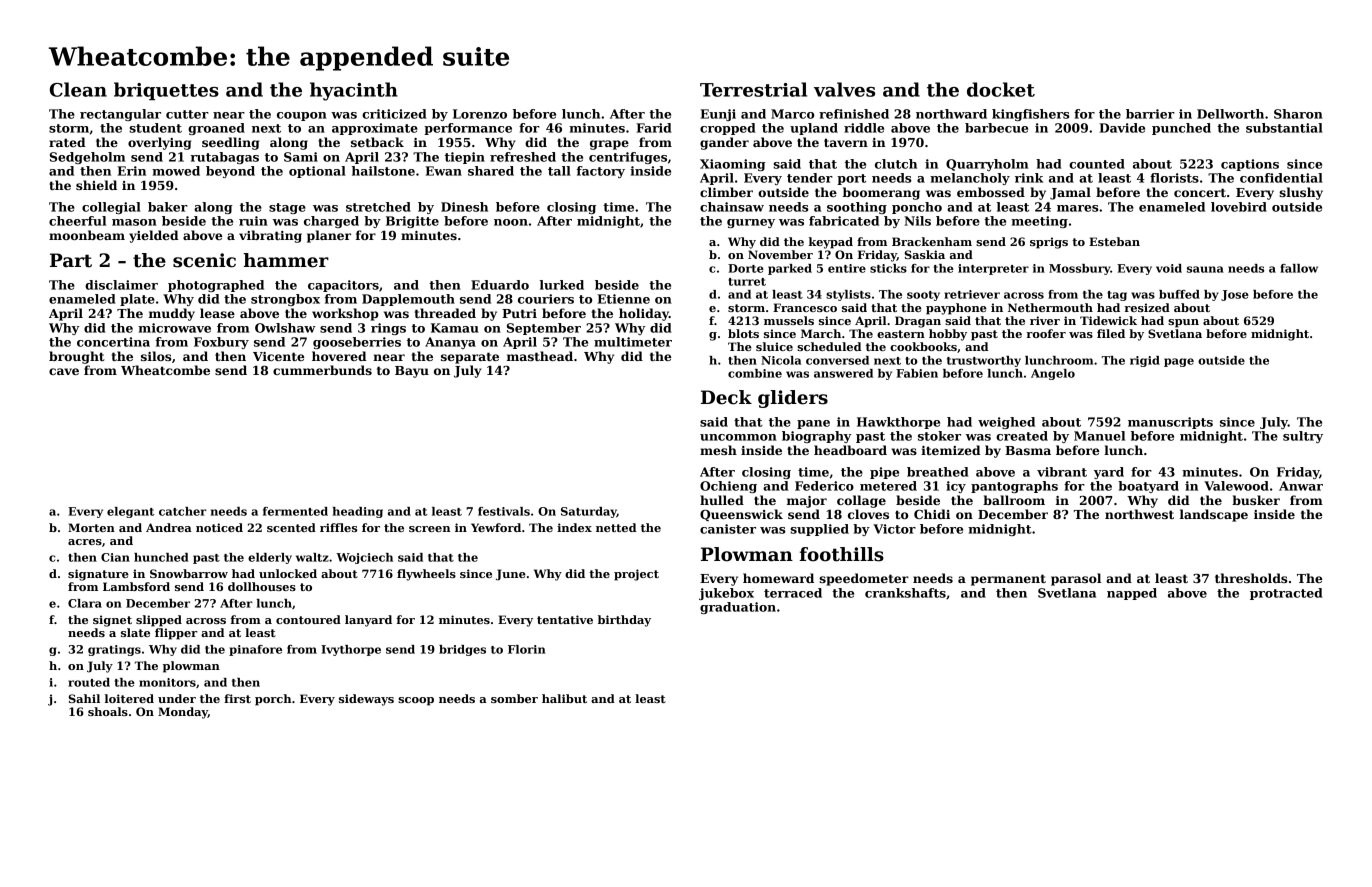 The width and height of the screenshot is (1372, 887). Describe the element at coordinates (1132, 594) in the screenshot. I see `napped` at that location.
